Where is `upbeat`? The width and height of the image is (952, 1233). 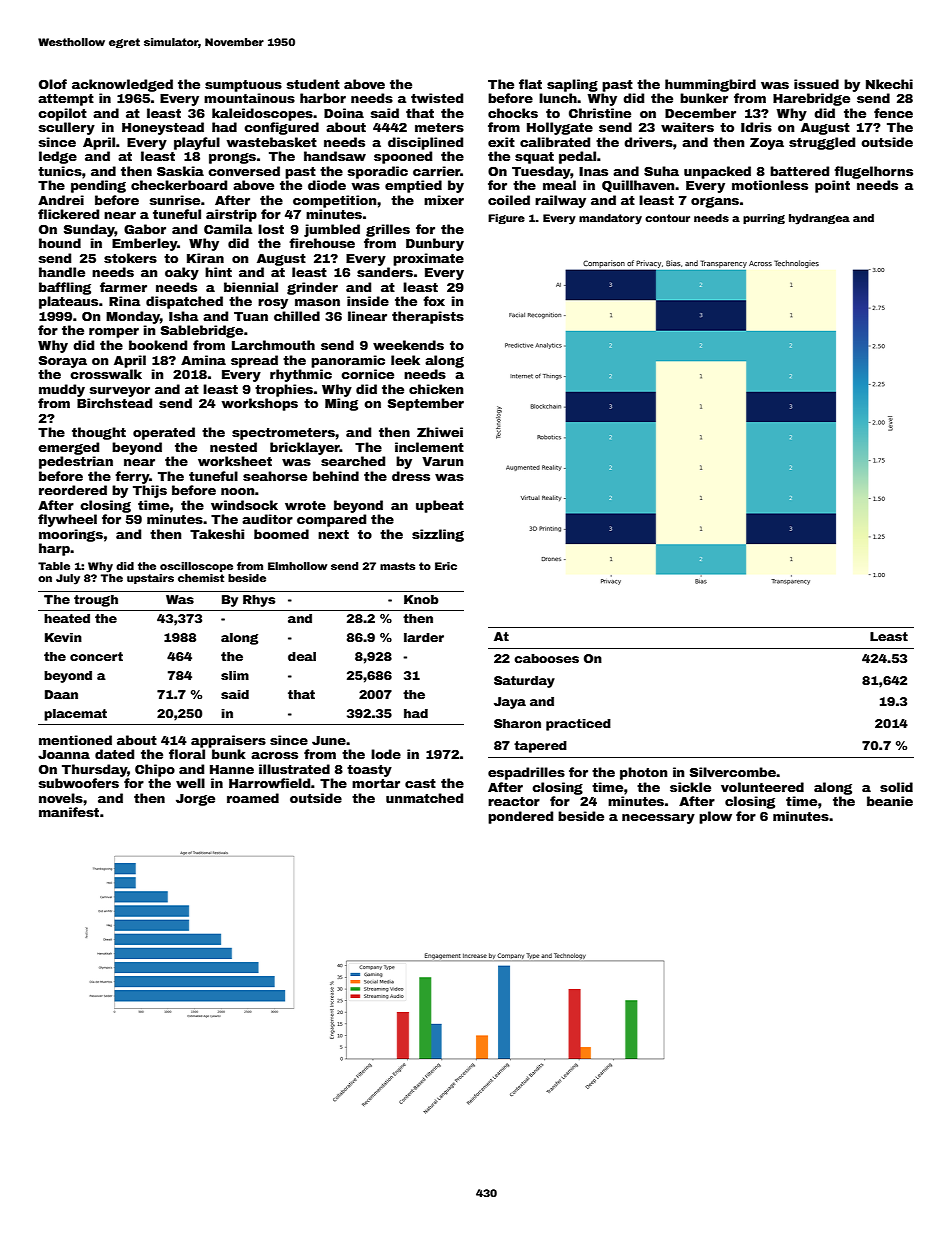
upbeat is located at coordinates (440, 506).
